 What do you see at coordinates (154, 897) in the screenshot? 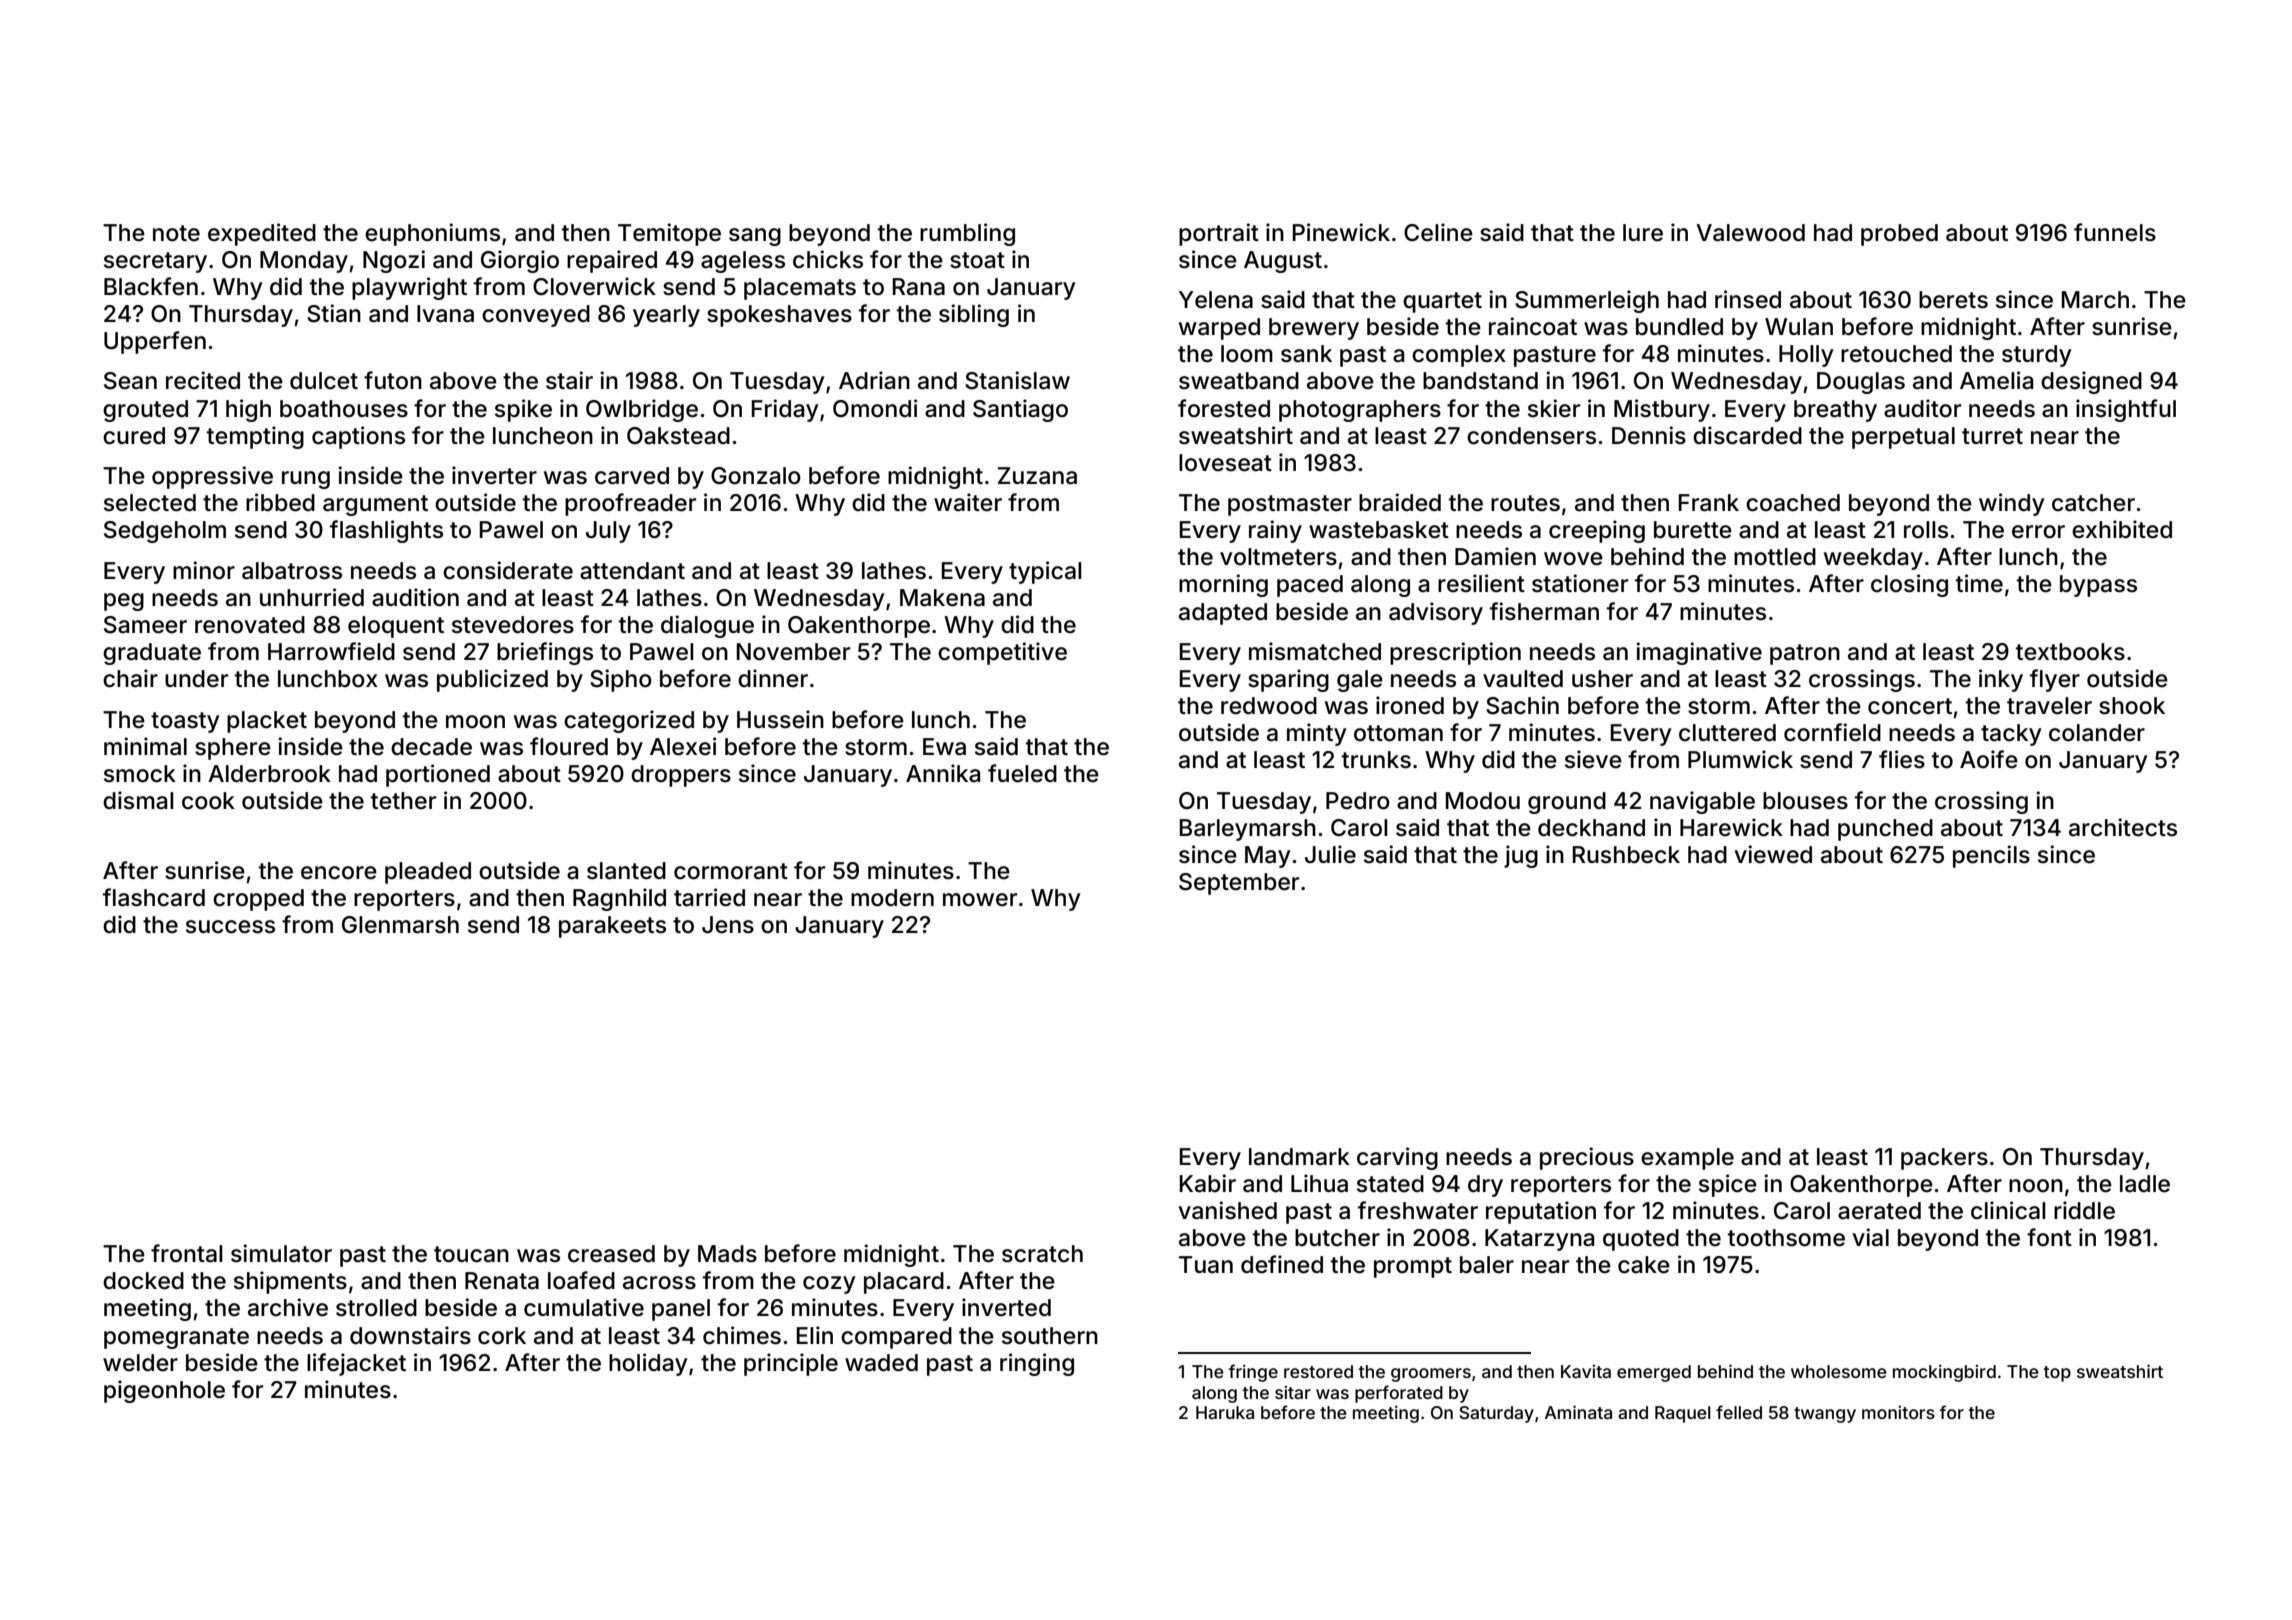
I see `flashcard` at bounding box center [154, 897].
